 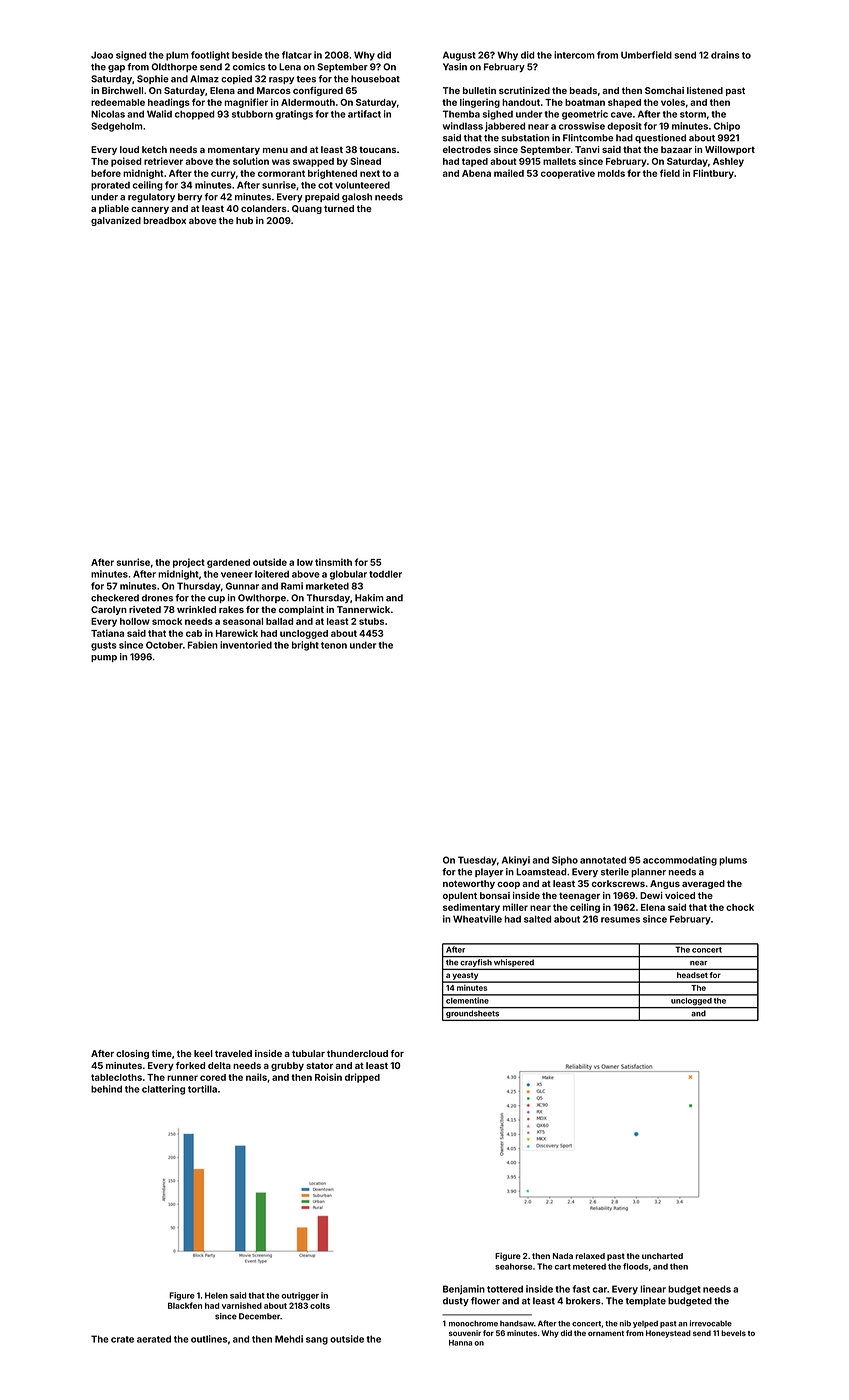 I want to click on before, so click(x=106, y=173).
